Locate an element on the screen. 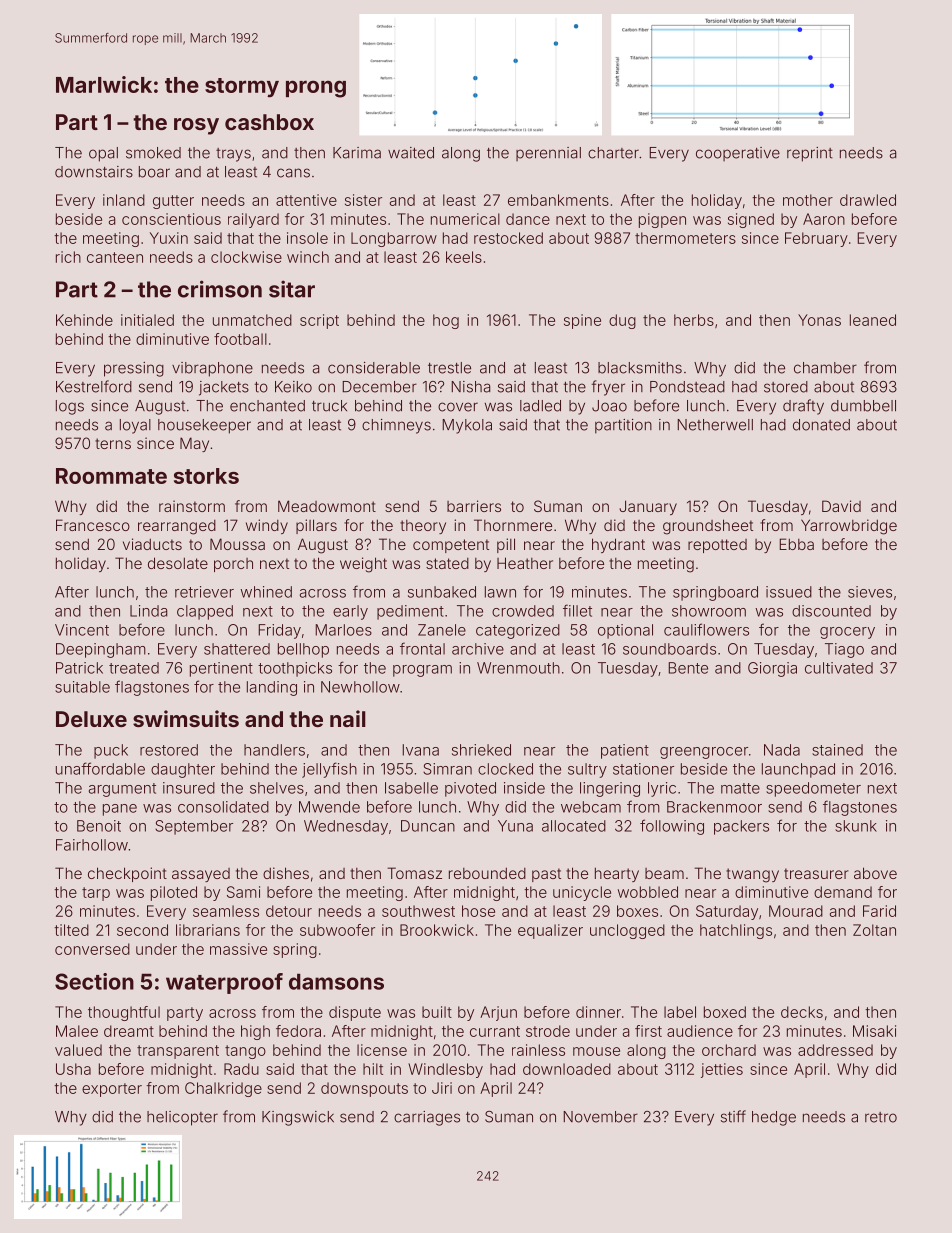  attentive is located at coordinates (306, 200).
